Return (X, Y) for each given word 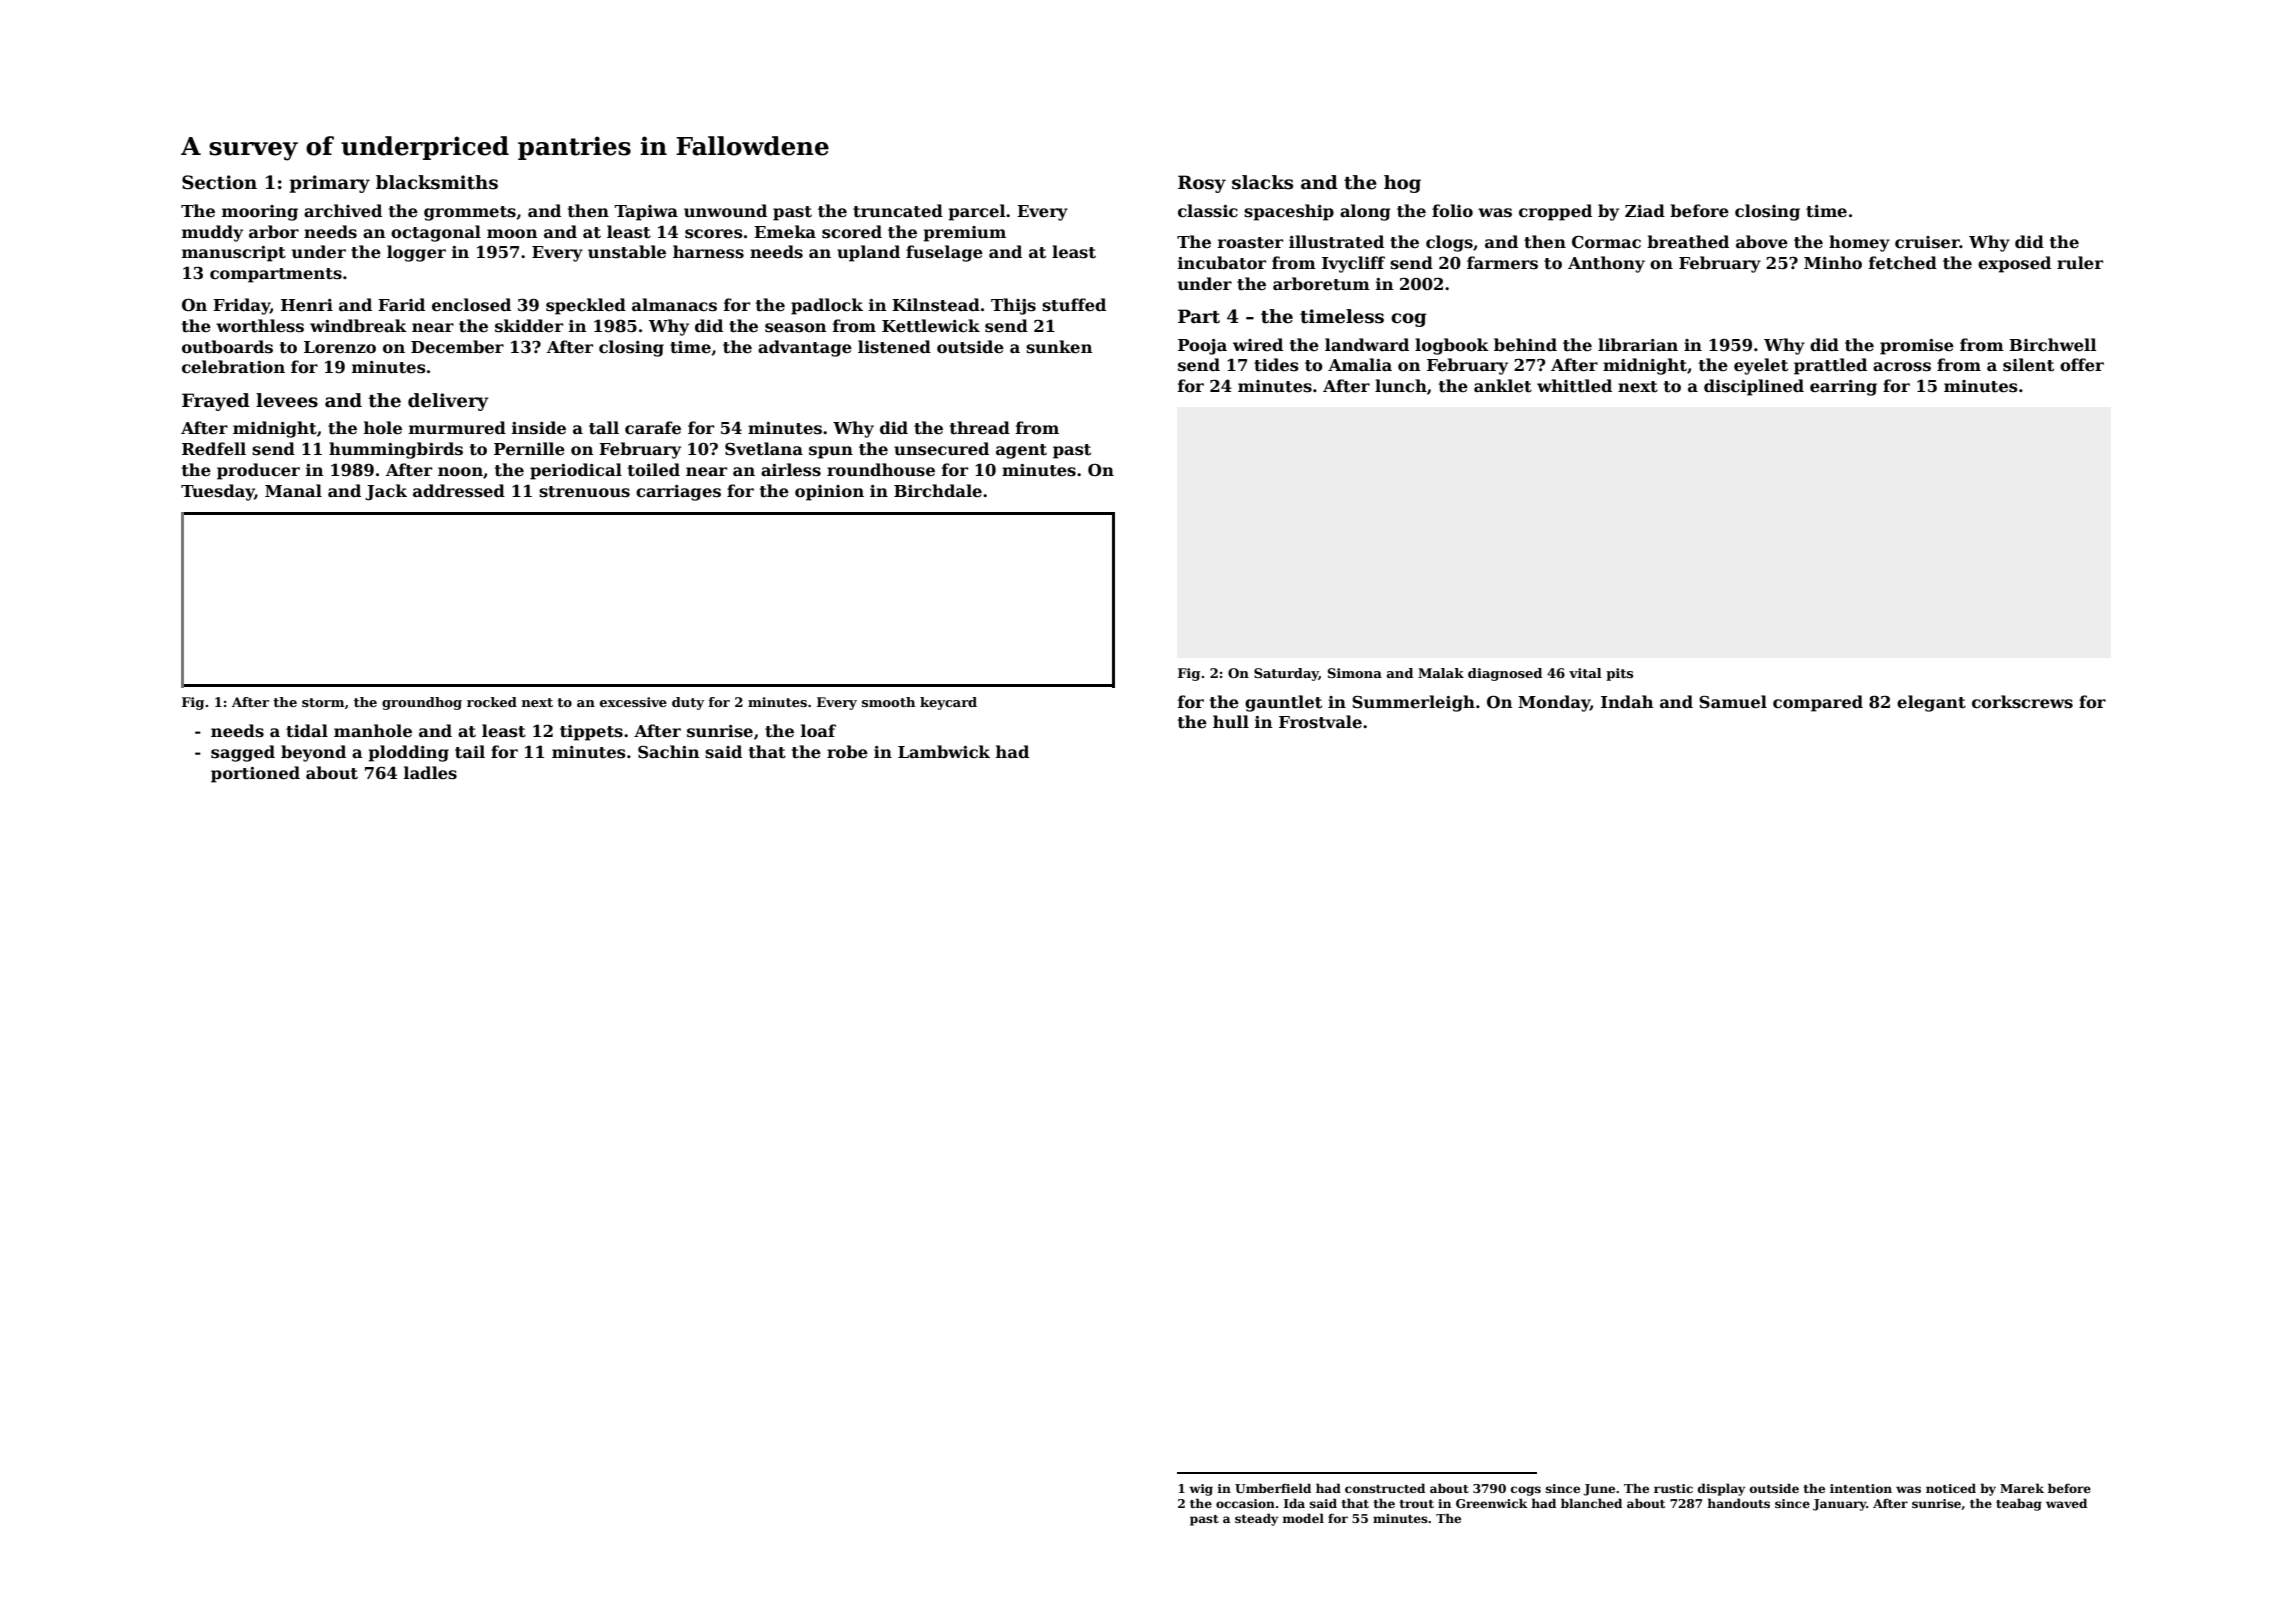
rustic (1673, 1488)
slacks (1262, 182)
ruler (2080, 262)
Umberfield (1273, 1488)
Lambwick (944, 751)
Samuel (1733, 702)
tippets (591, 733)
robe (847, 752)
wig (1201, 1490)
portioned (255, 774)
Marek (2022, 1488)
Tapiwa (646, 213)
